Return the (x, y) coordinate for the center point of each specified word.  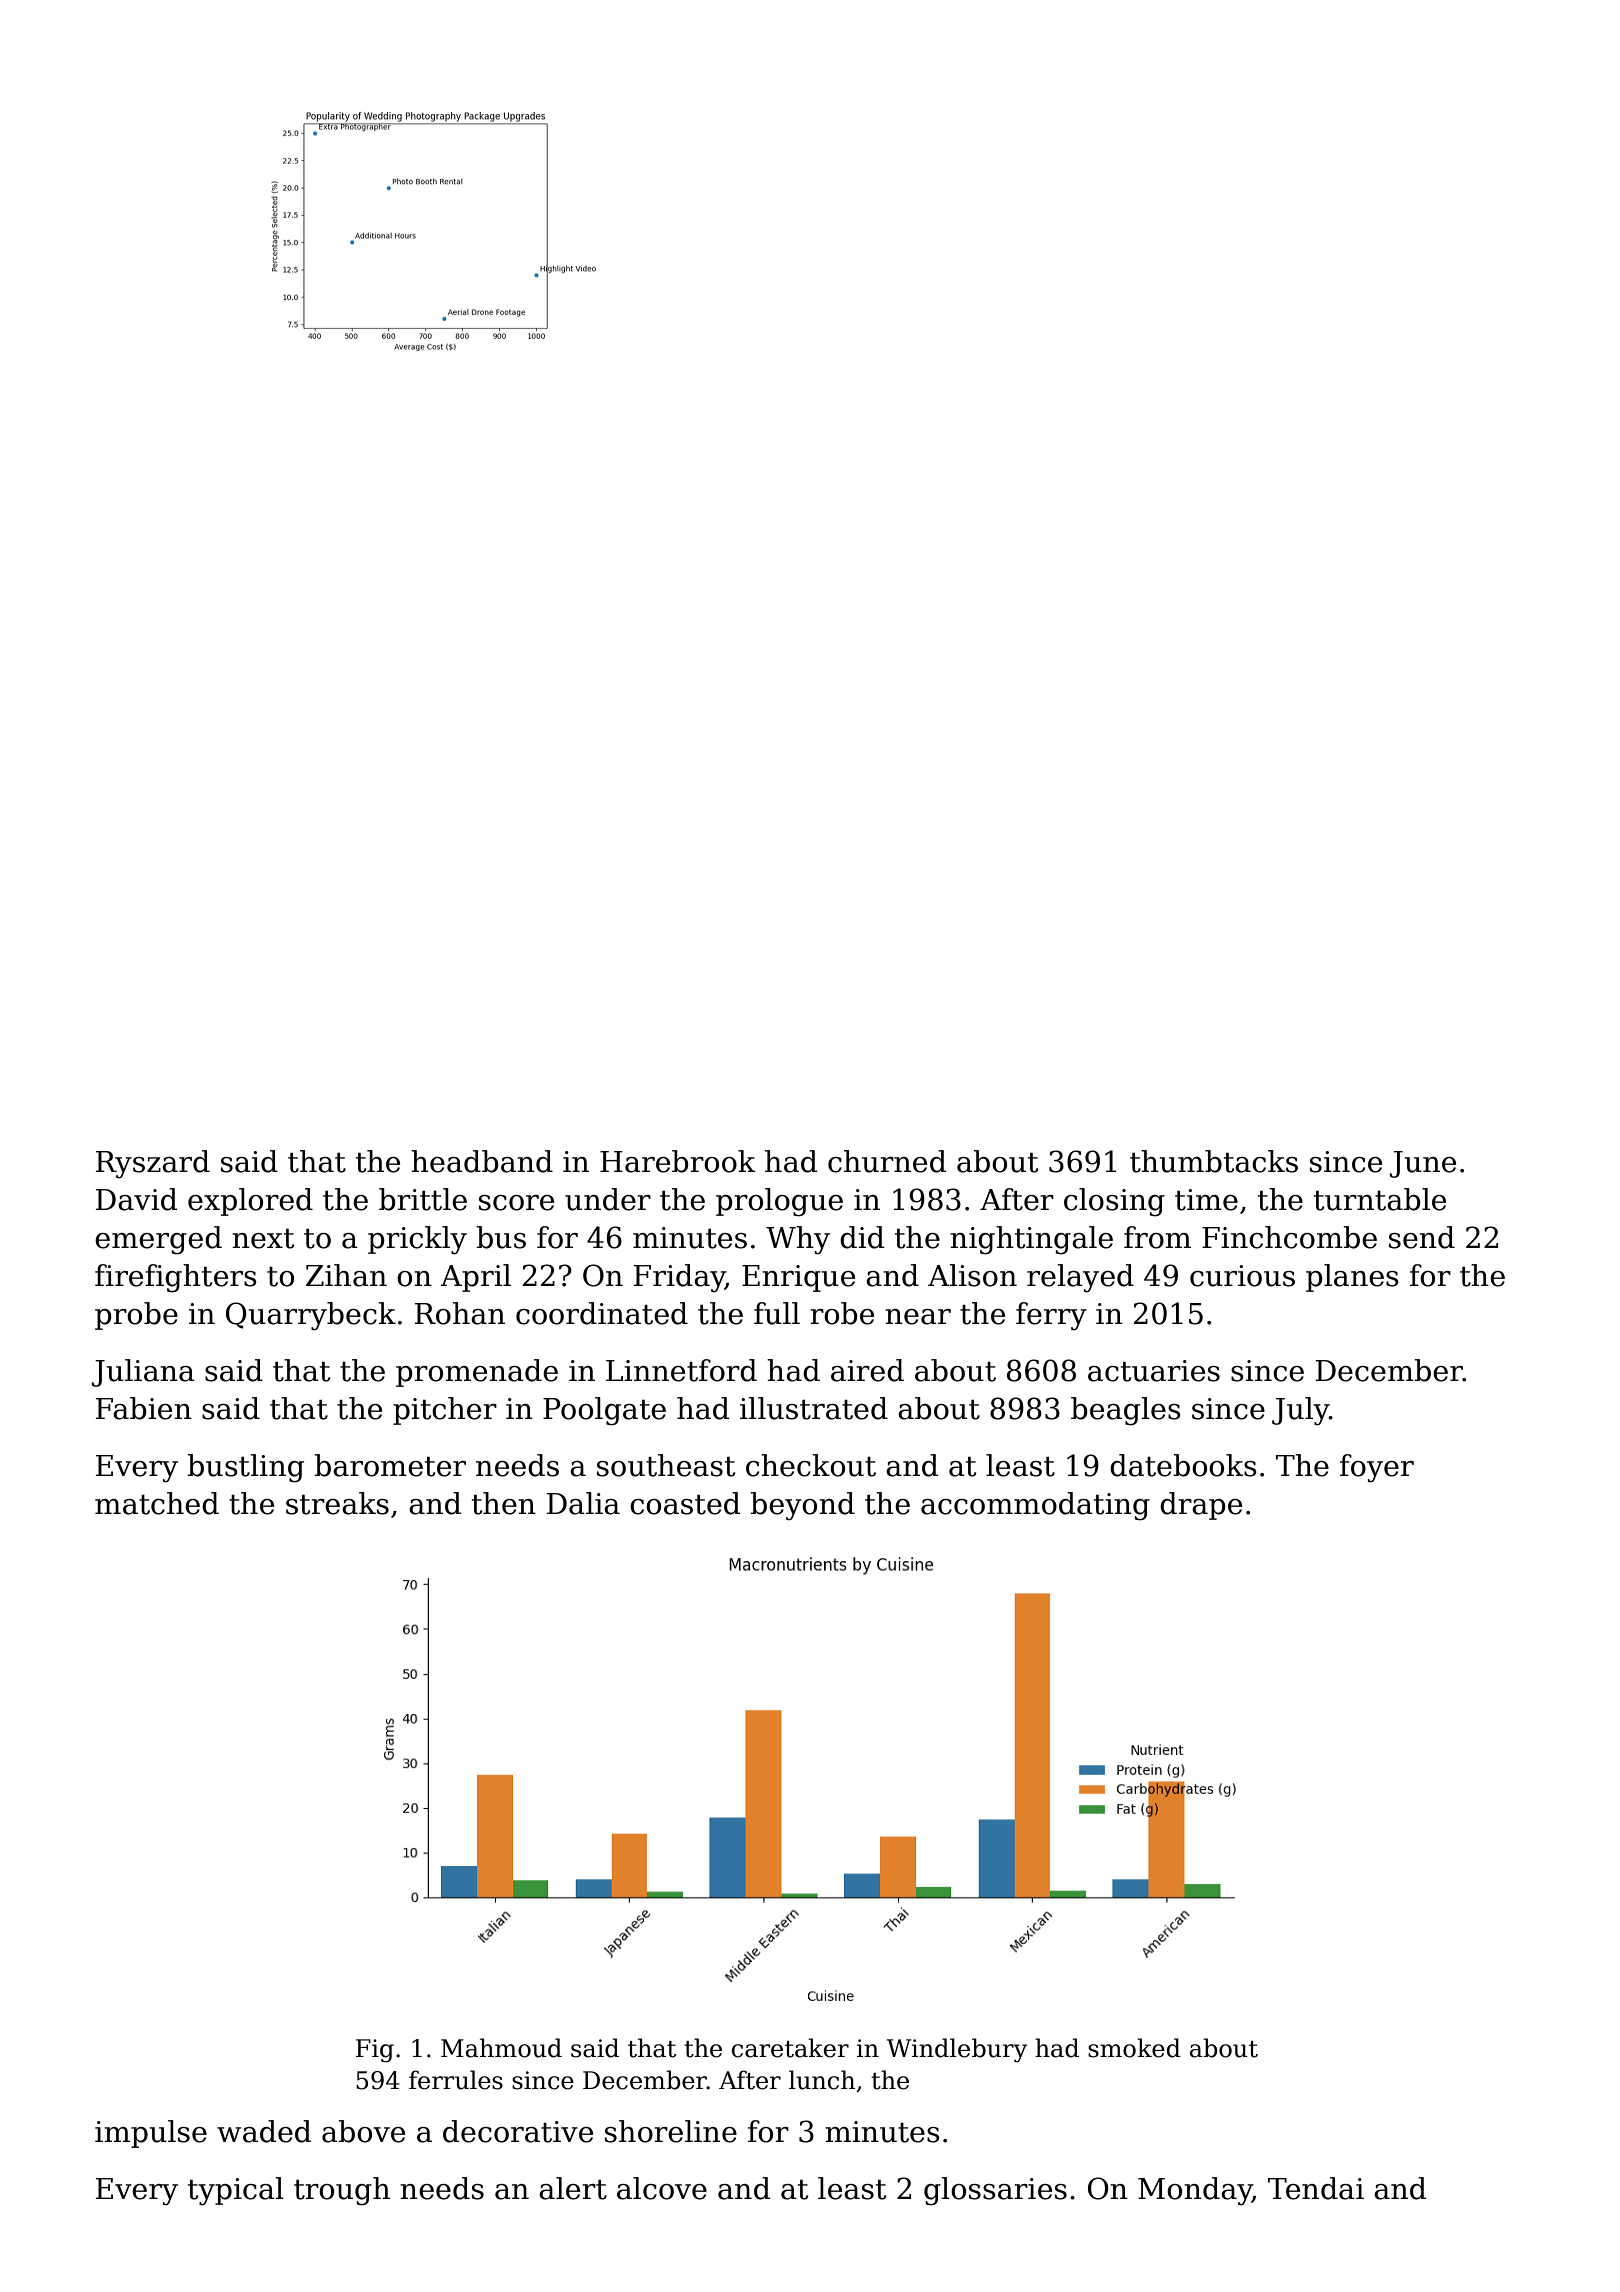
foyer (1377, 1468)
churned (887, 1161)
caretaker (790, 2048)
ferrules (456, 2080)
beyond (802, 1506)
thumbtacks (1214, 1161)
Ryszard (153, 1164)
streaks (337, 1503)
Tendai (1316, 2188)
